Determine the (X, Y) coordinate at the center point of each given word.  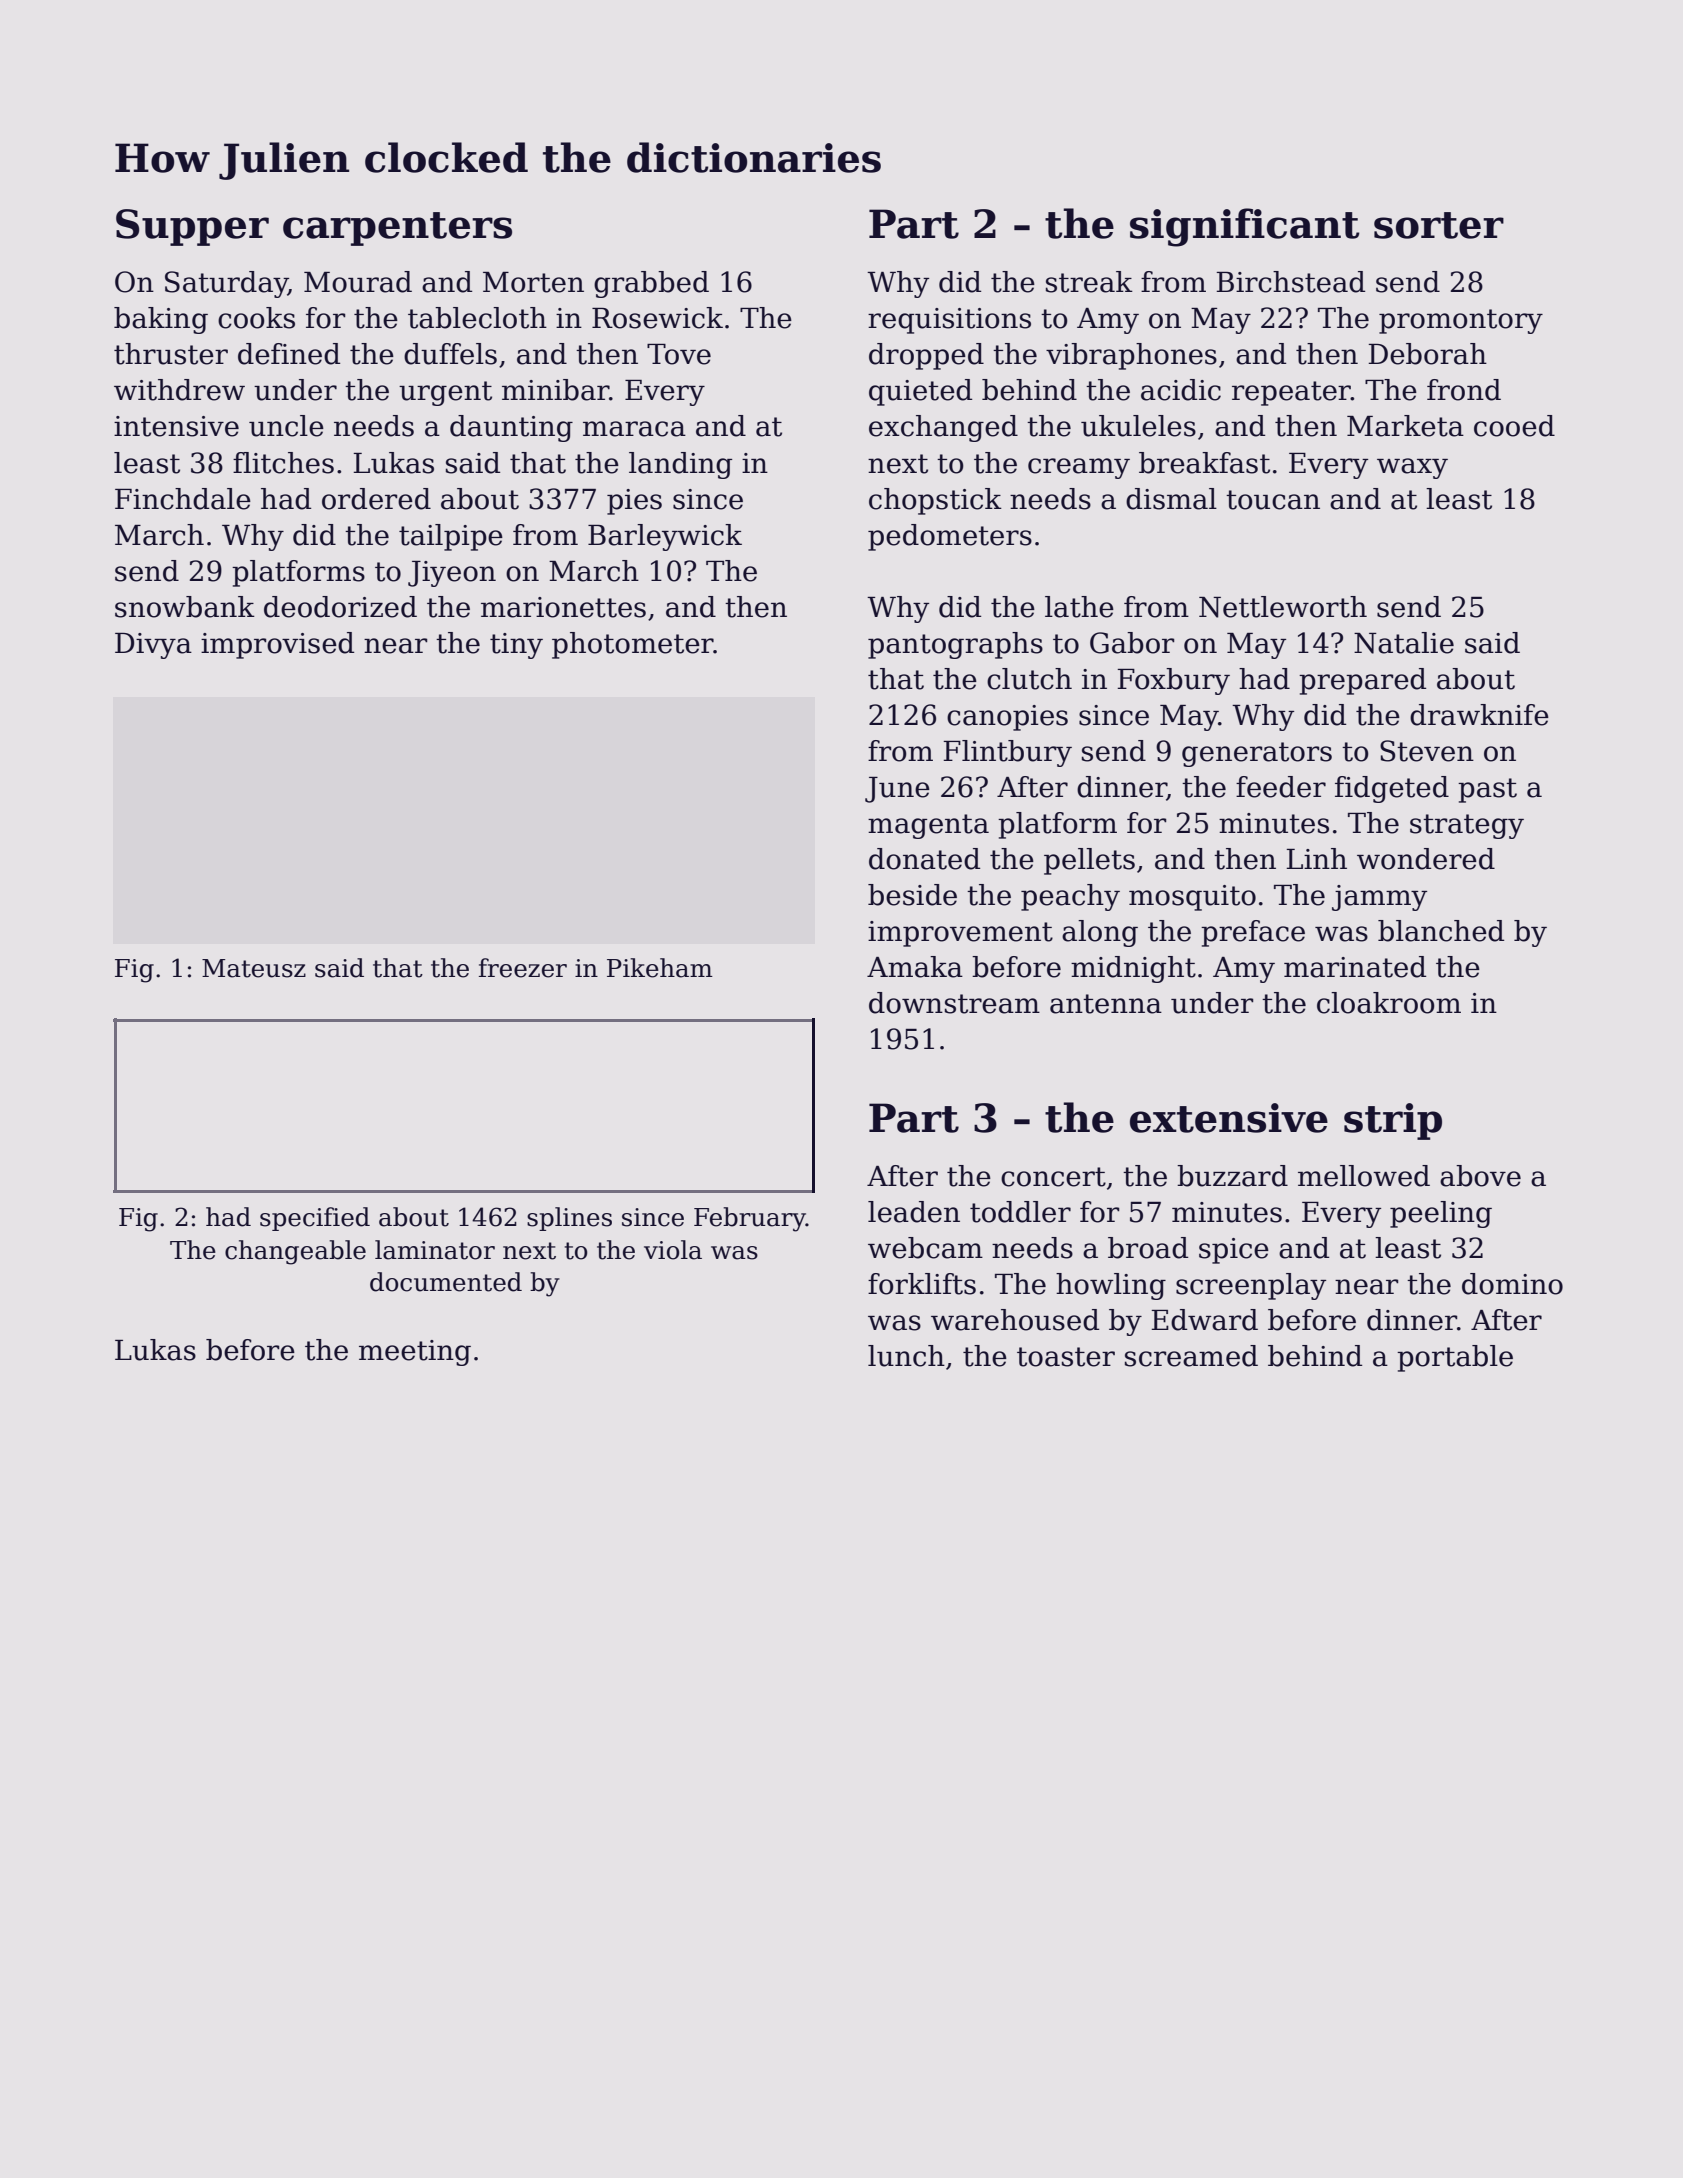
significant (1245, 227)
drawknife (1479, 715)
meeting (415, 1353)
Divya (153, 646)
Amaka (915, 967)
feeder (1281, 787)
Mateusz (254, 968)
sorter (1439, 225)
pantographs (955, 645)
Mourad (358, 282)
